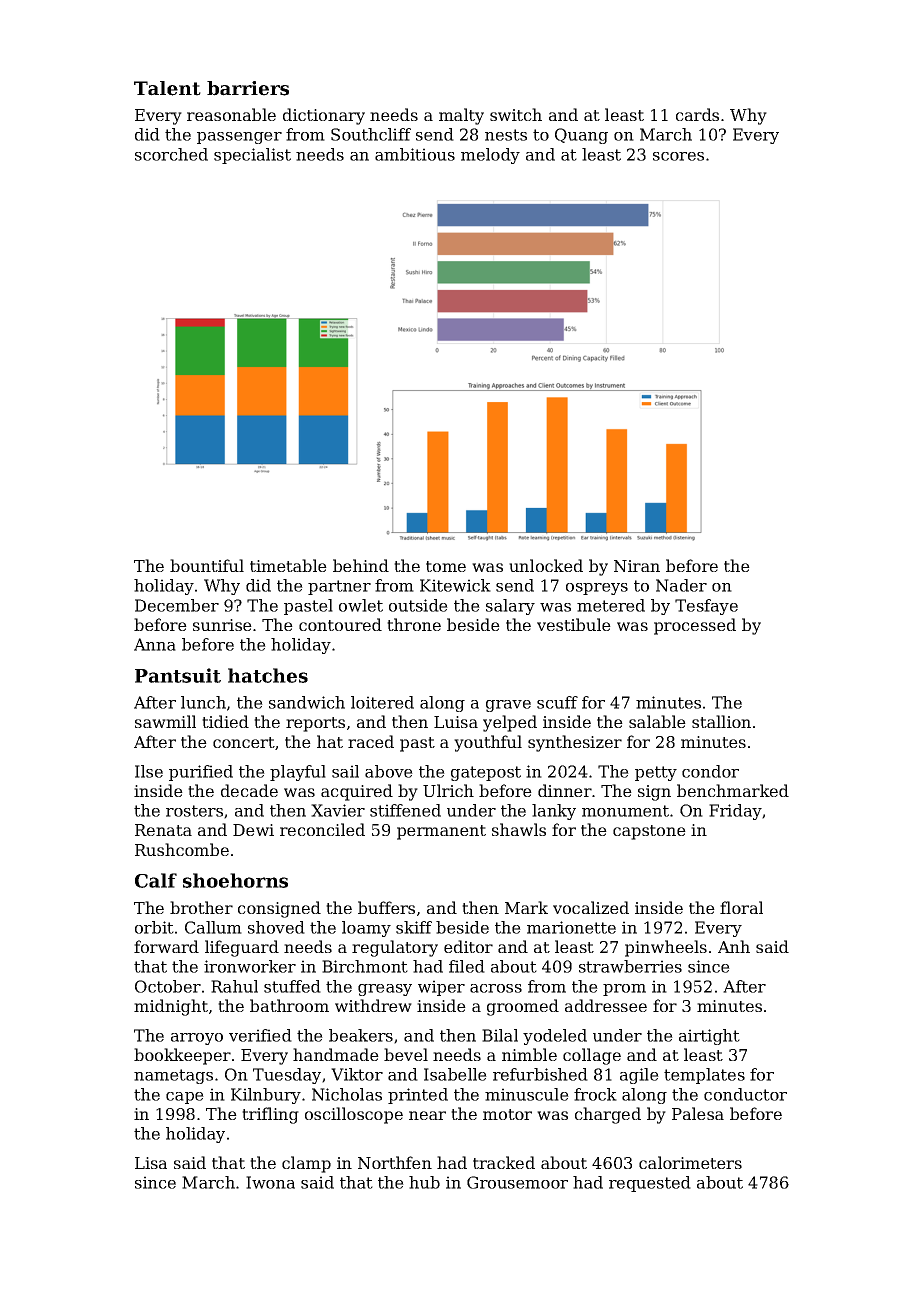  I want to click on Talent, so click(167, 88).
